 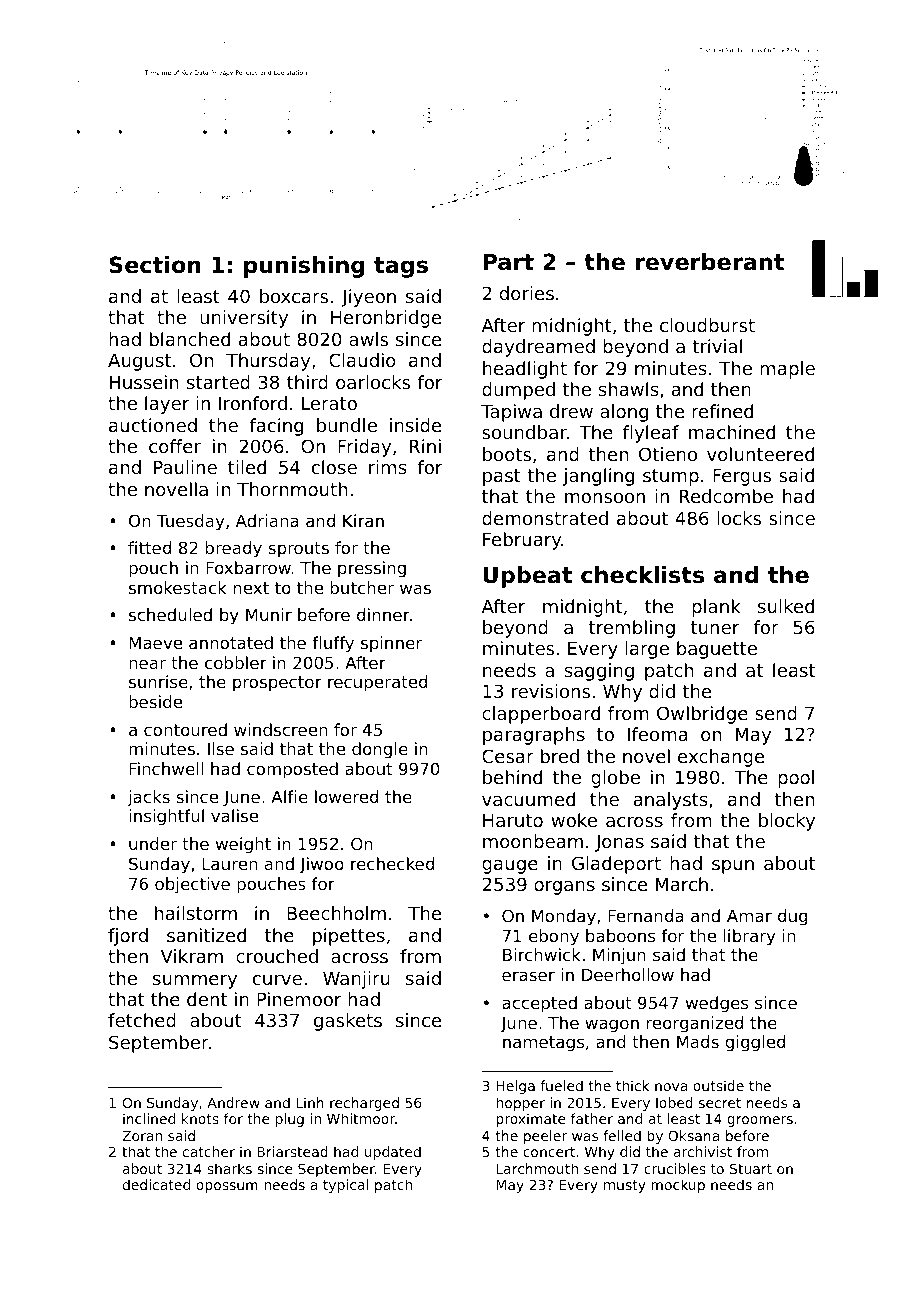 I want to click on Amar, so click(x=749, y=916).
